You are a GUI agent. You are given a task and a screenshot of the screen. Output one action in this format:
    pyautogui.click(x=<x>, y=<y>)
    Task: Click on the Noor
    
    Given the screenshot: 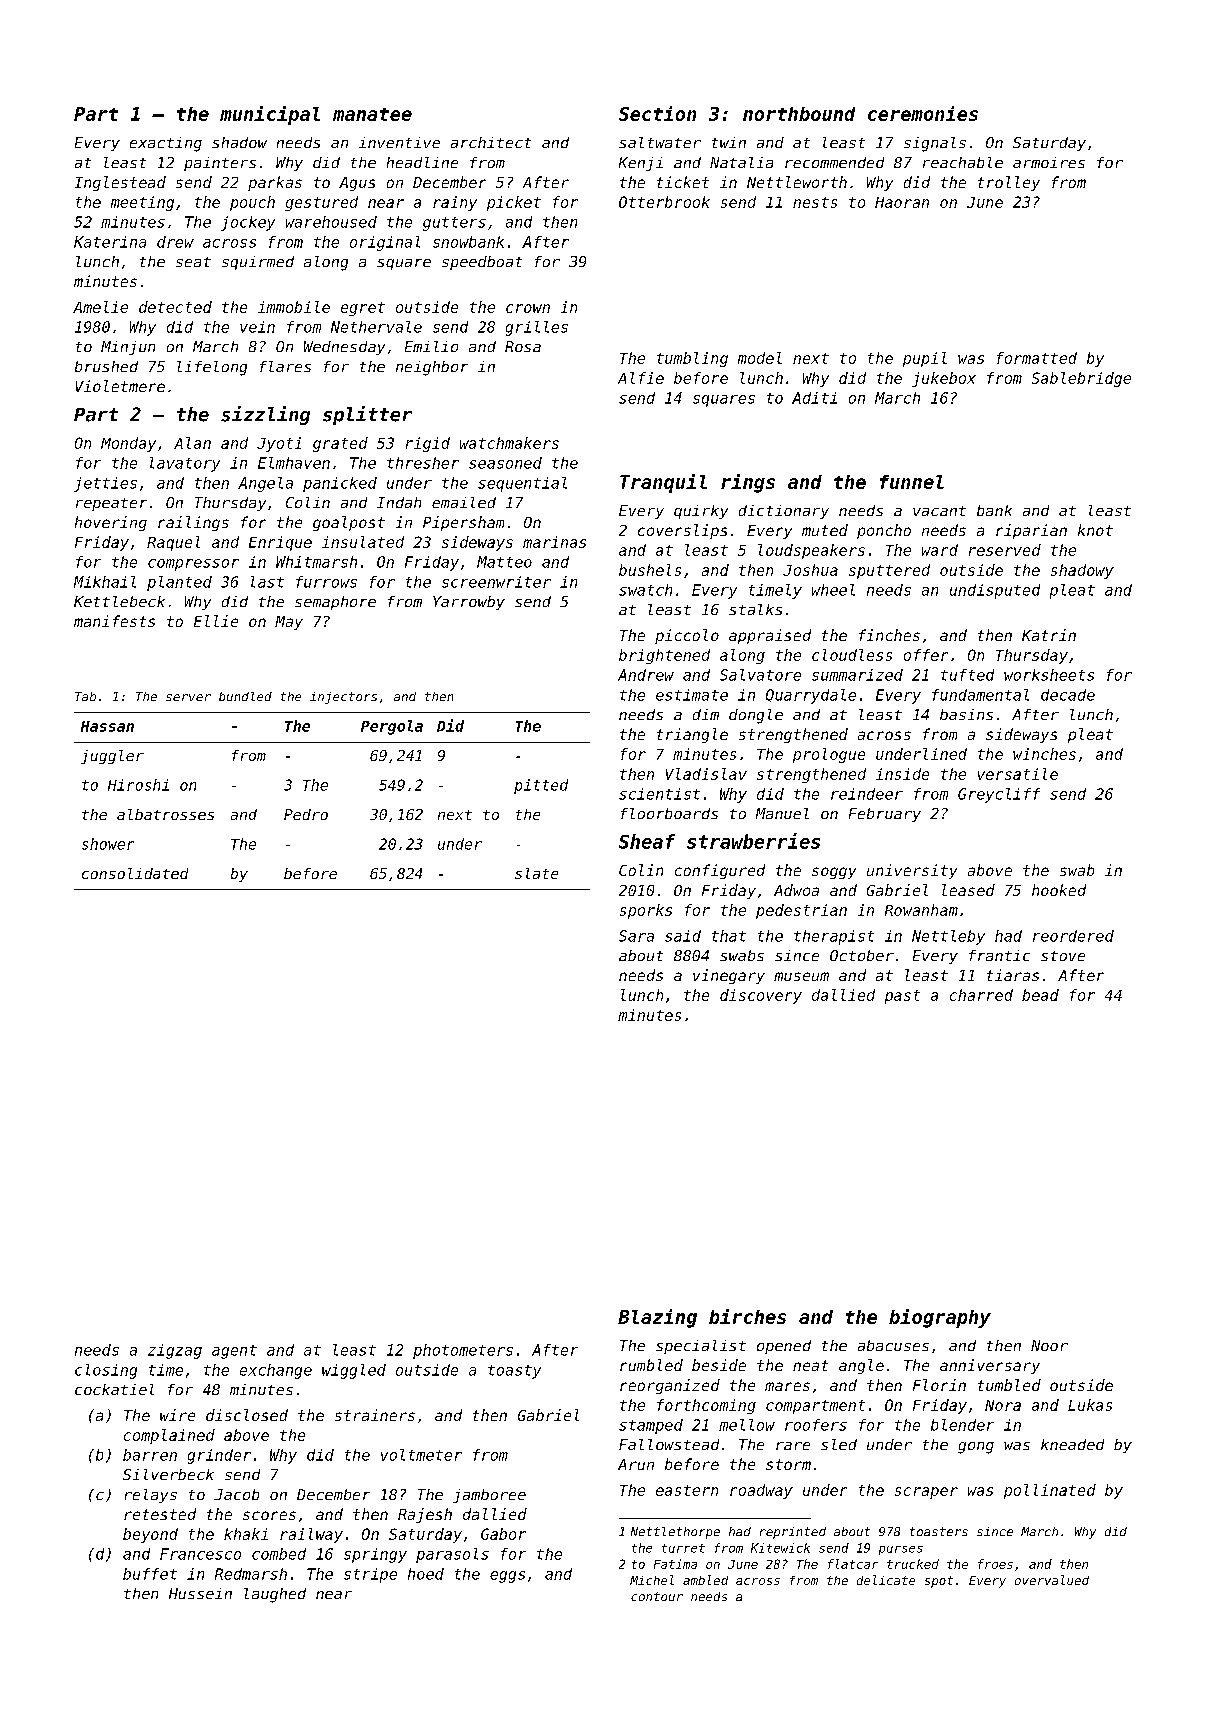 What is the action you would take?
    pyautogui.click(x=1049, y=1345)
